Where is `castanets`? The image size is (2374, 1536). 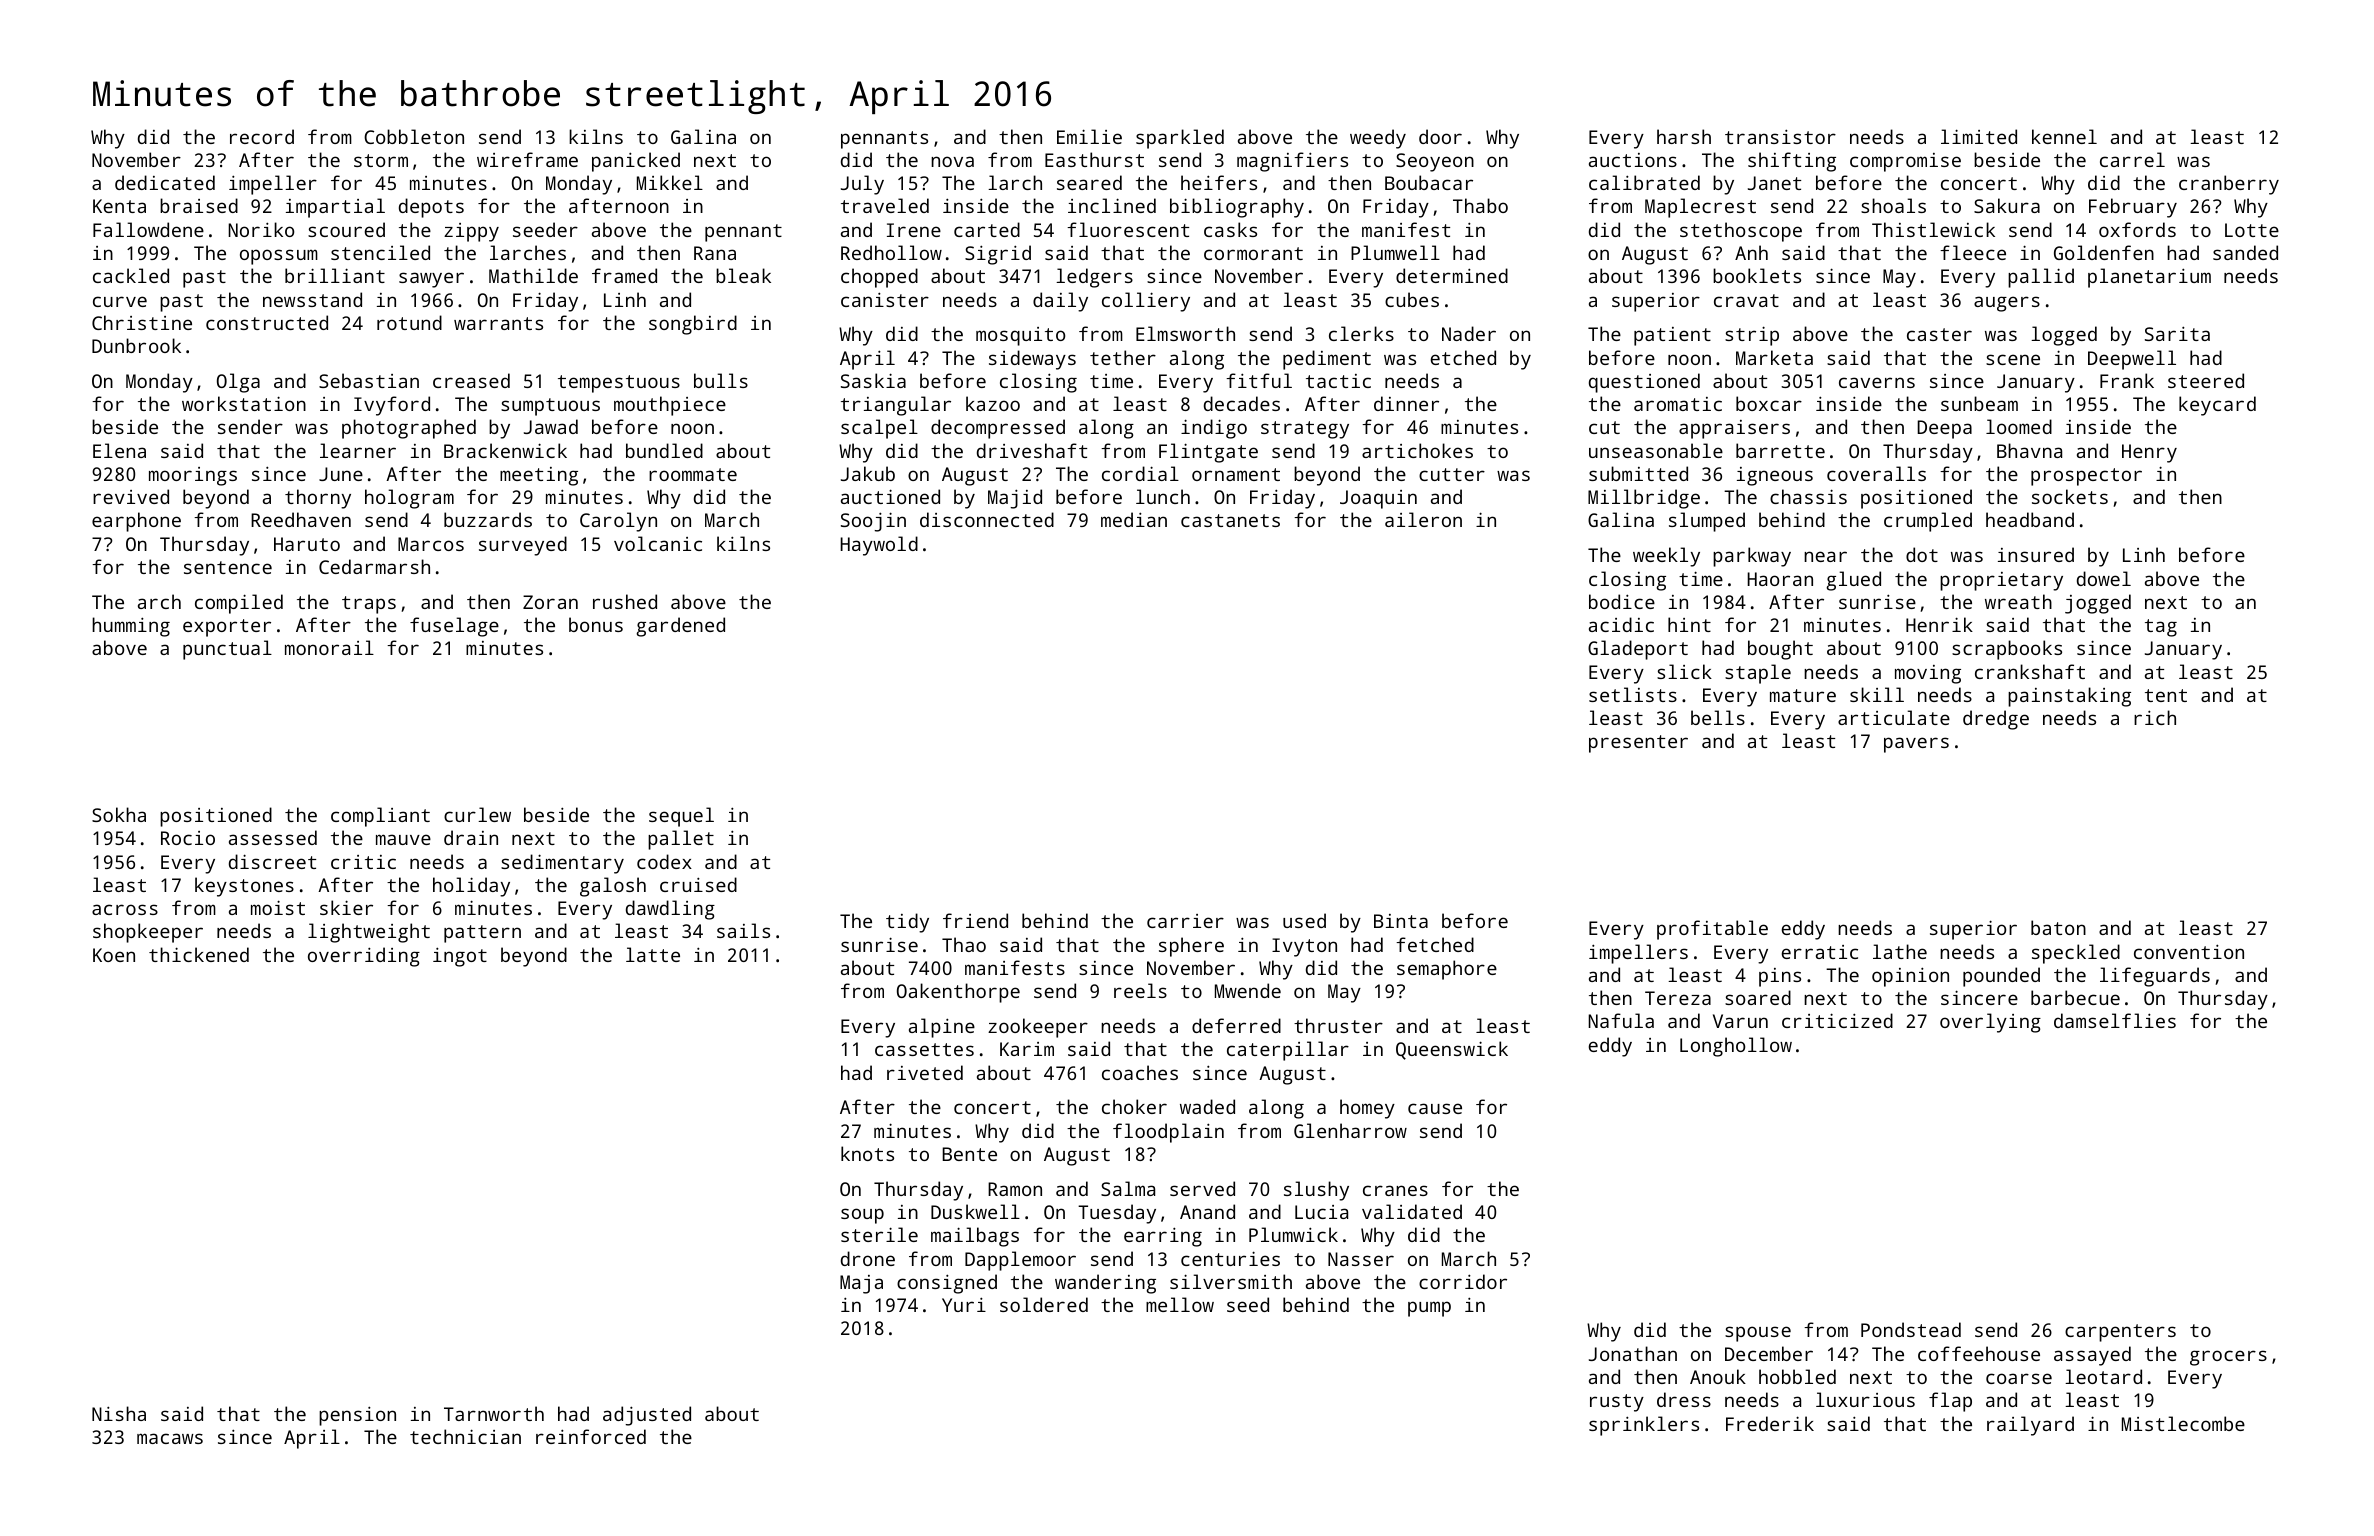 castanets is located at coordinates (1230, 520).
